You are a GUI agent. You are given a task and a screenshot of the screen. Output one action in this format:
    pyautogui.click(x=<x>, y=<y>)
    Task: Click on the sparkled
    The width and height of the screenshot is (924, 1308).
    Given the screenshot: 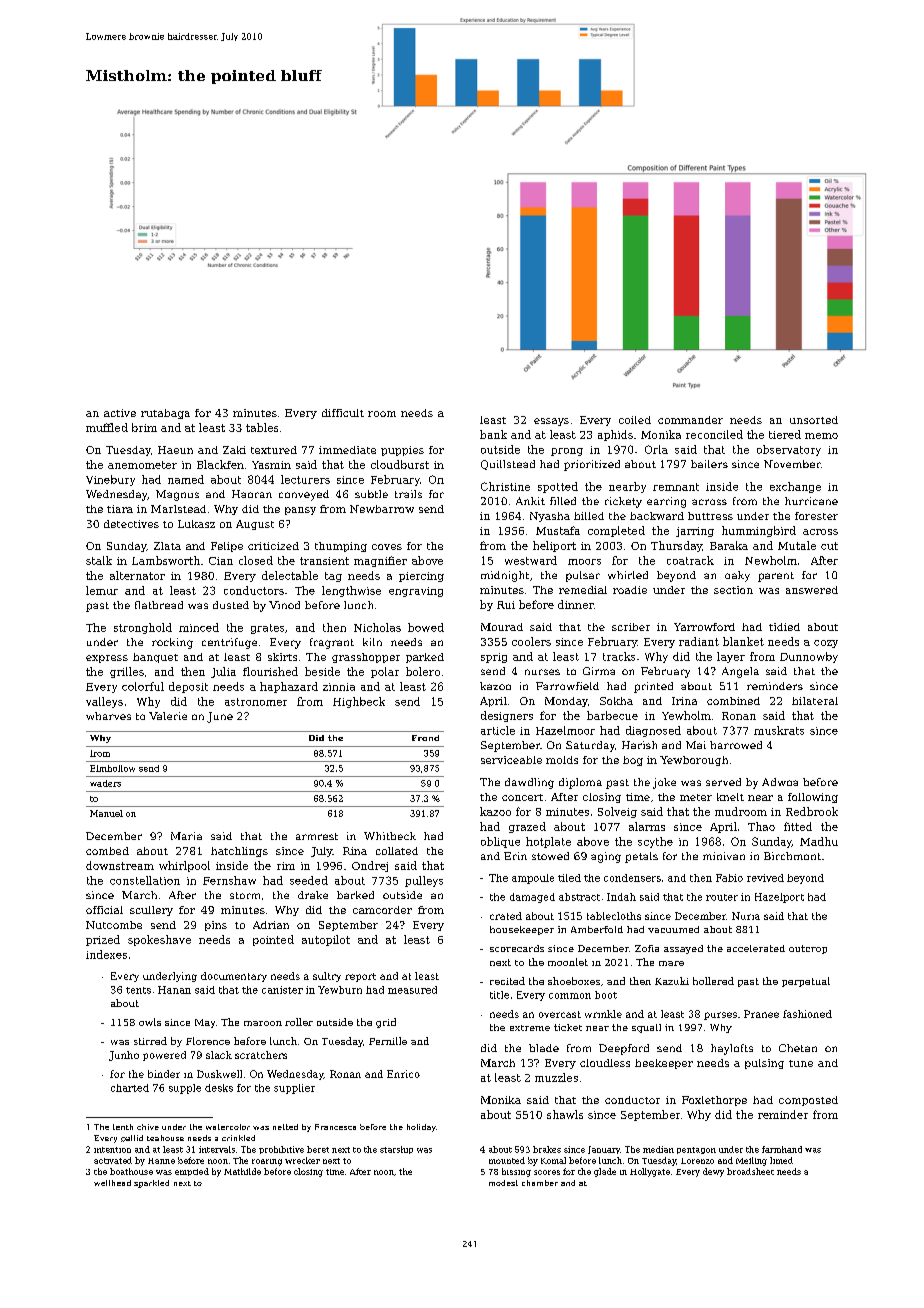 What is the action you would take?
    pyautogui.click(x=151, y=1184)
